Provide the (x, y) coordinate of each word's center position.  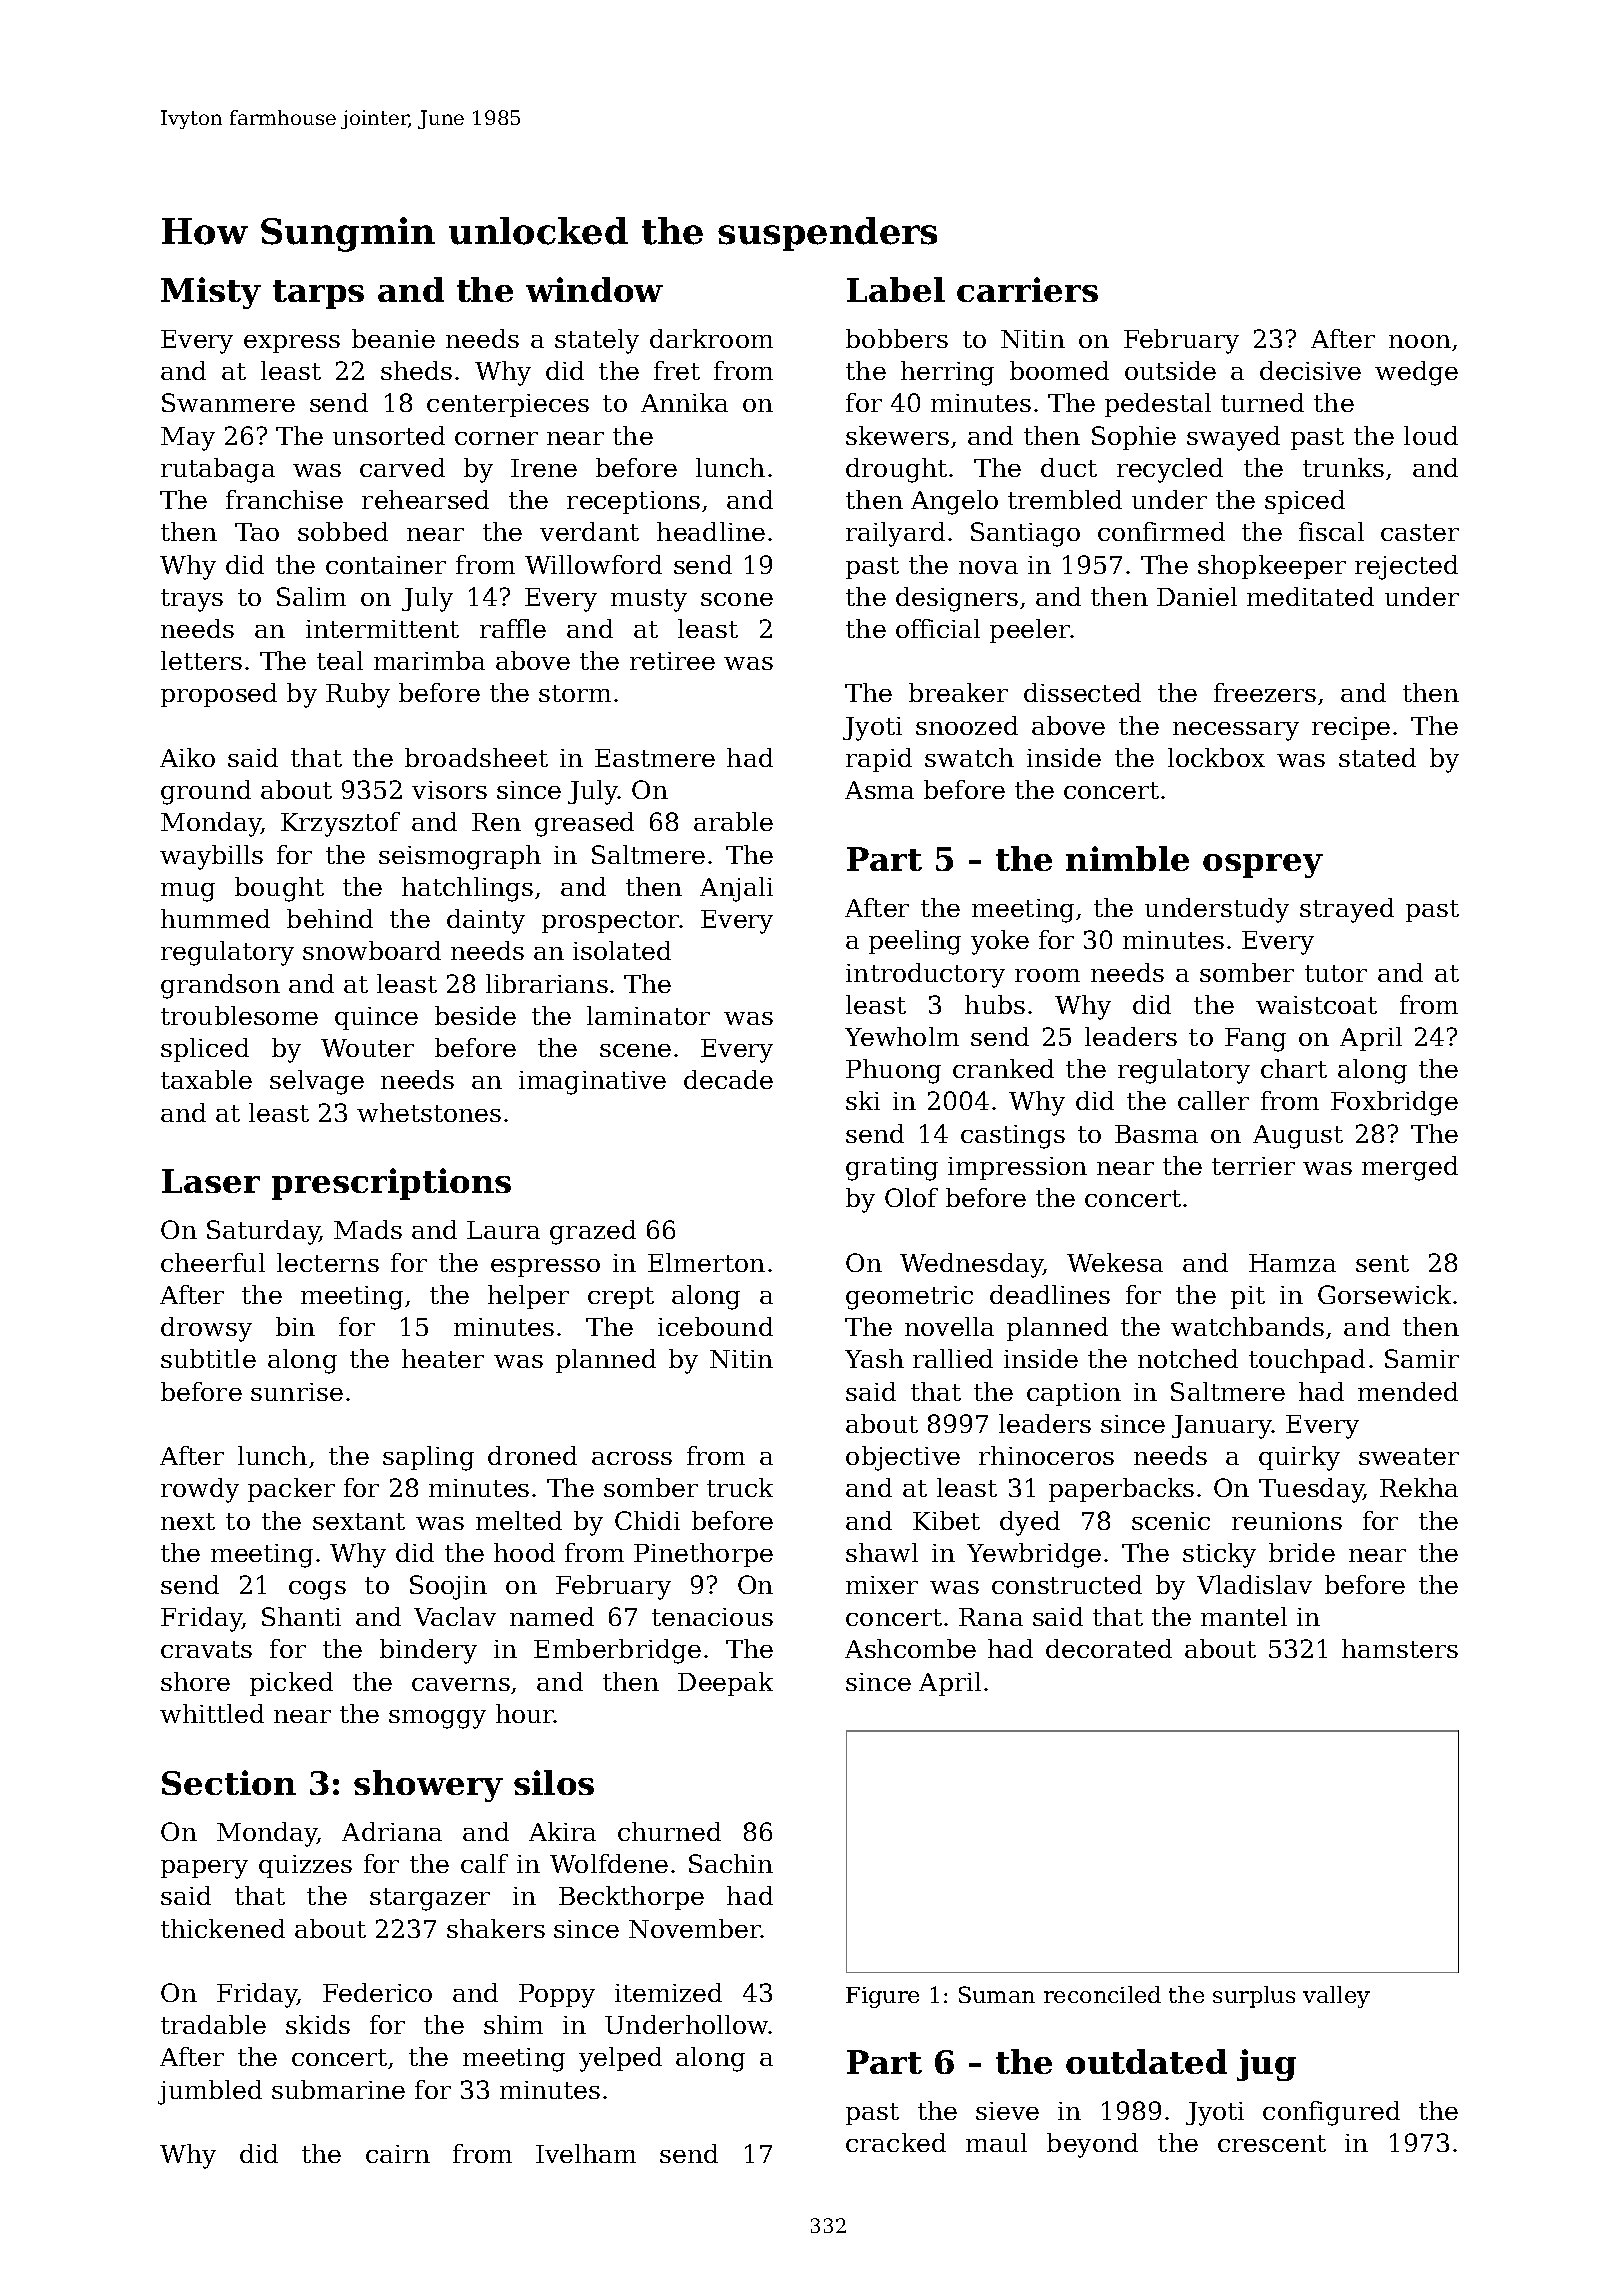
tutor (1336, 973)
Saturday (263, 1232)
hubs (995, 1004)
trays (192, 600)
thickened (223, 1928)
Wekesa (1115, 1262)
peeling (915, 942)
